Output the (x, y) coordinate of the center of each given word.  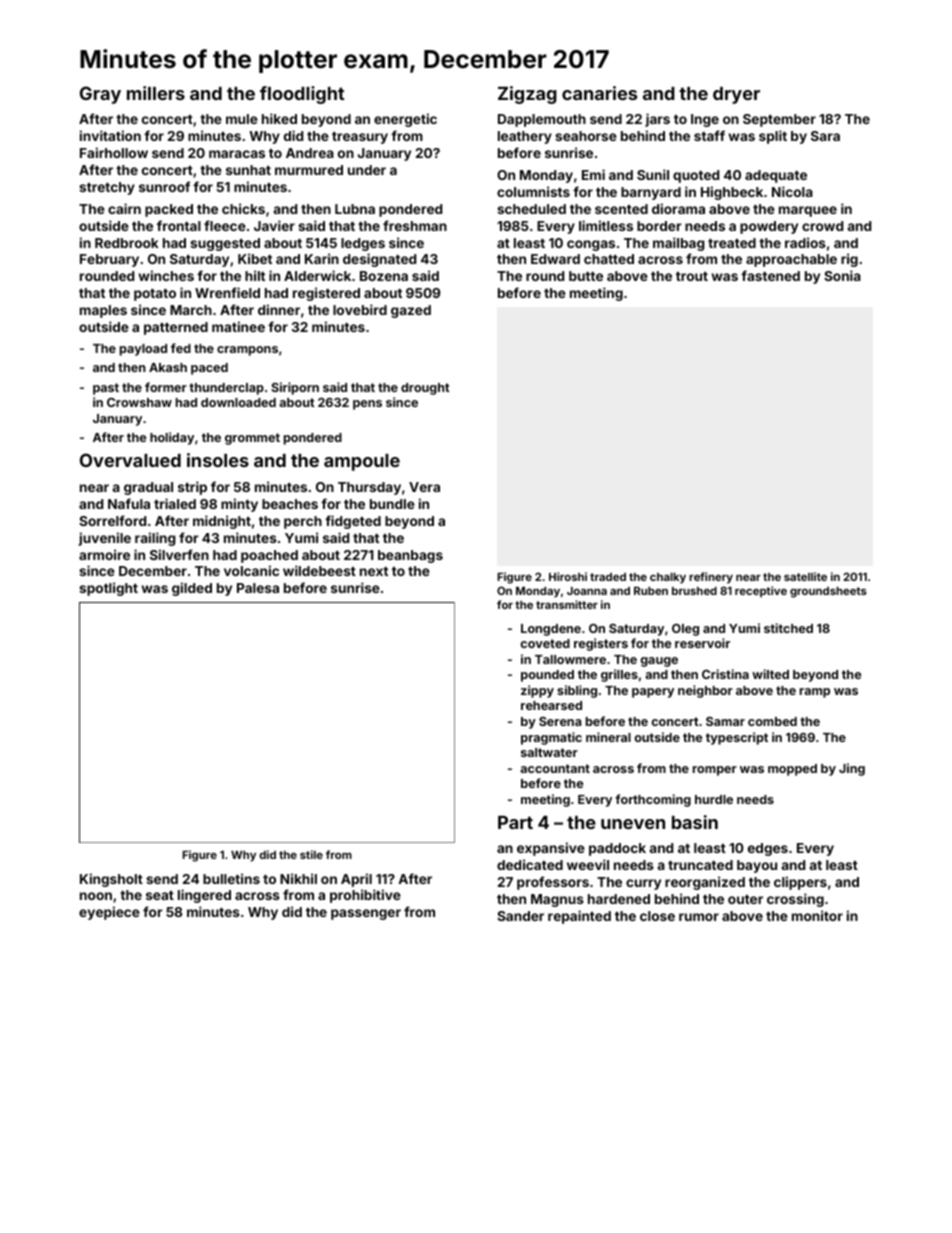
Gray (100, 95)
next (374, 571)
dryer (736, 95)
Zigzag (527, 95)
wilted (770, 674)
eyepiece (109, 913)
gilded (192, 589)
